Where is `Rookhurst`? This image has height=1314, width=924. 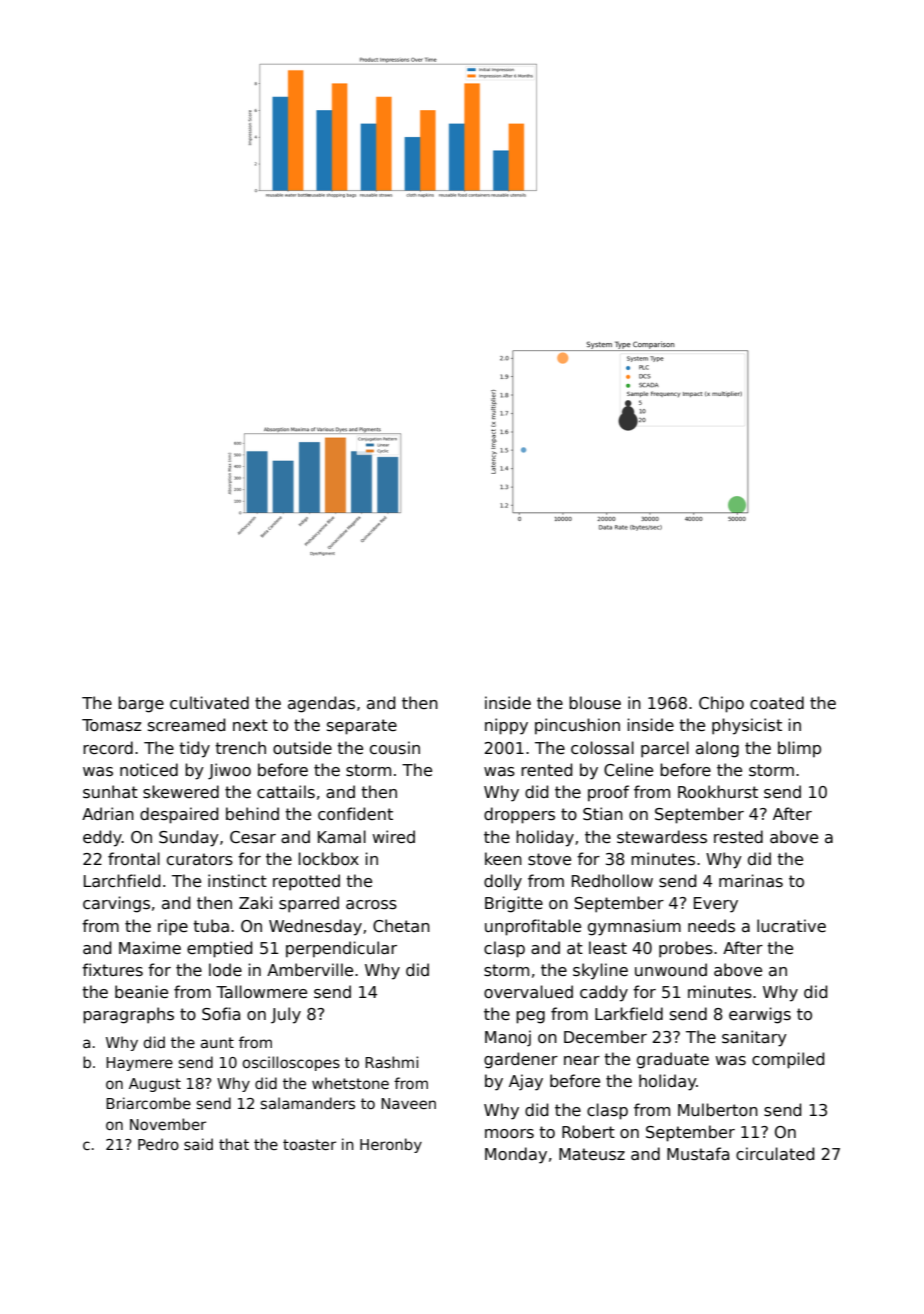 Rookhurst is located at coordinates (718, 792).
